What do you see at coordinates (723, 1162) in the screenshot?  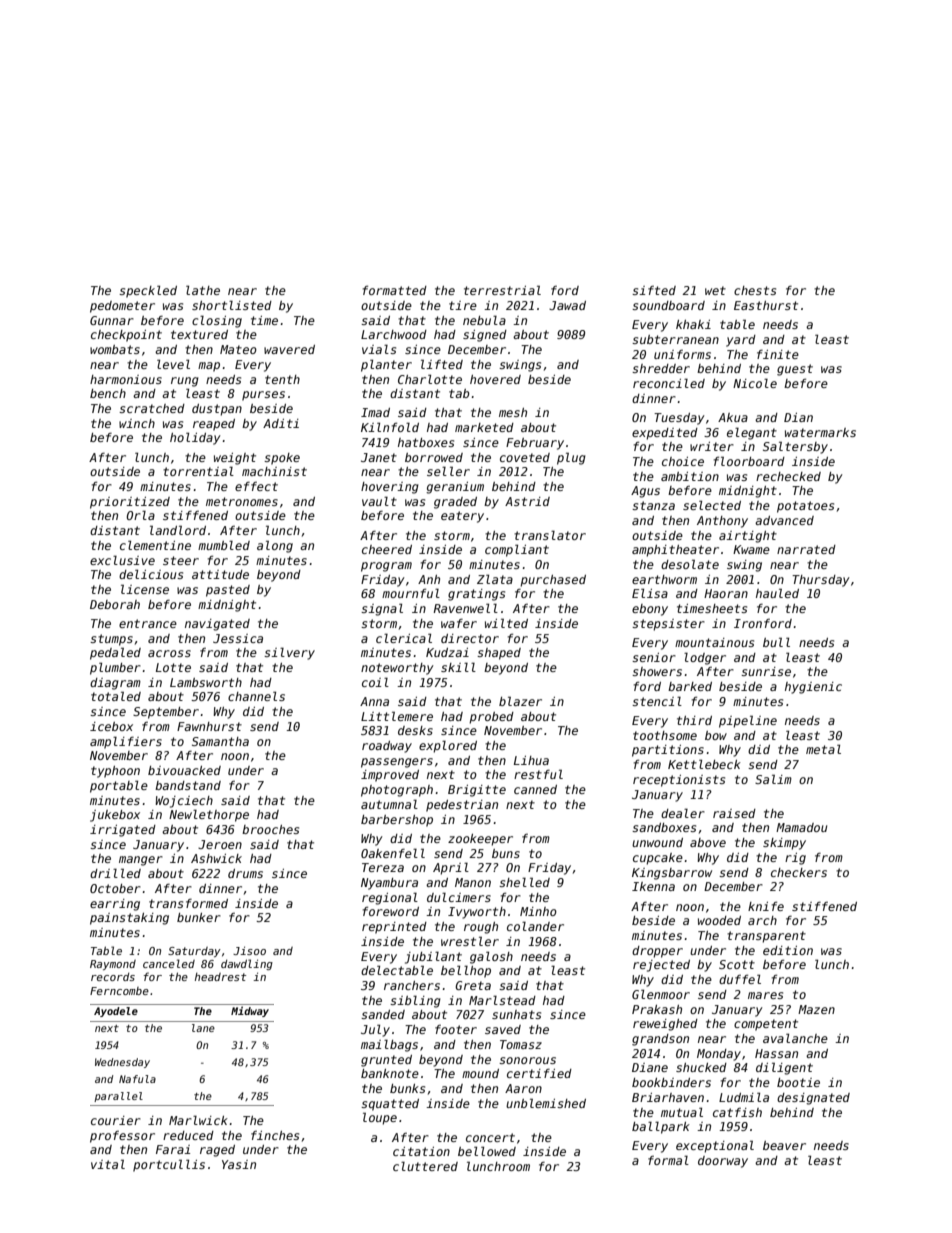 I see `doorway` at bounding box center [723, 1162].
